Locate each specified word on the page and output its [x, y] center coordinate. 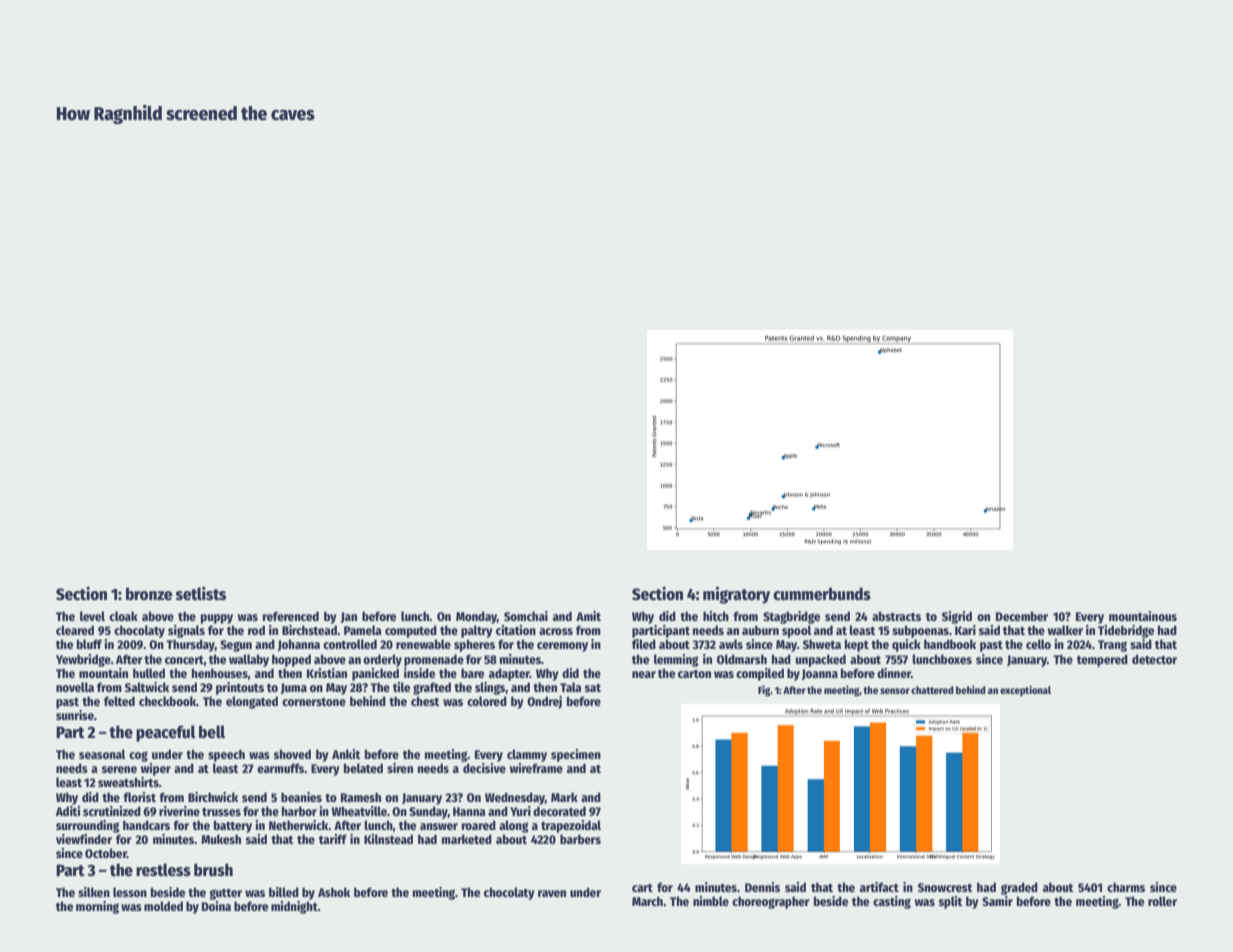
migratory [736, 595]
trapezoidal [571, 826]
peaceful [166, 733]
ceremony [562, 647]
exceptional [1025, 690]
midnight [294, 907]
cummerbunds [822, 594]
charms [1126, 887]
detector [1154, 659]
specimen [576, 755]
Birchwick [213, 797]
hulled [149, 673]
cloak [123, 616]
